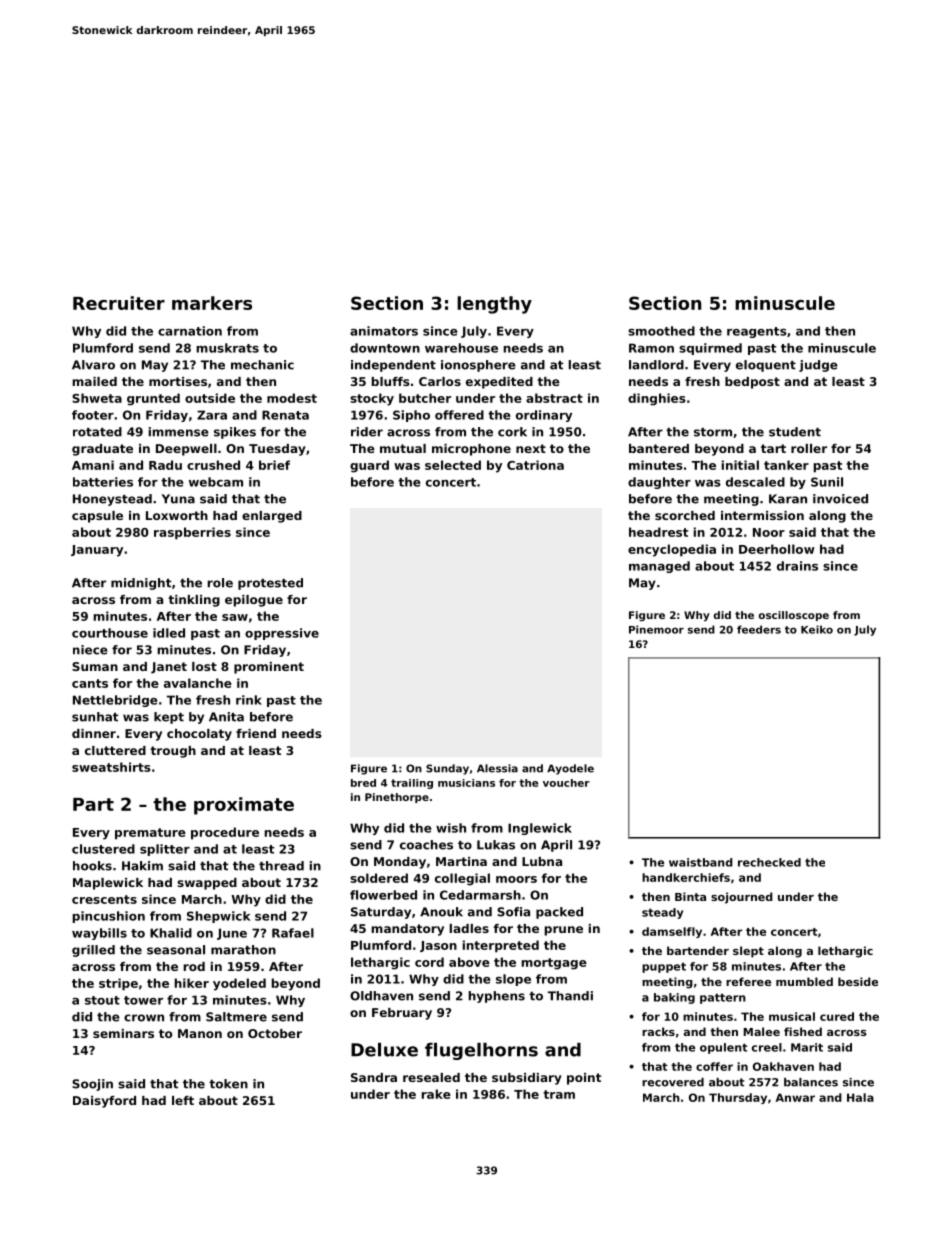 The image size is (952, 1233). What do you see at coordinates (228, 1084) in the screenshot?
I see `token` at bounding box center [228, 1084].
